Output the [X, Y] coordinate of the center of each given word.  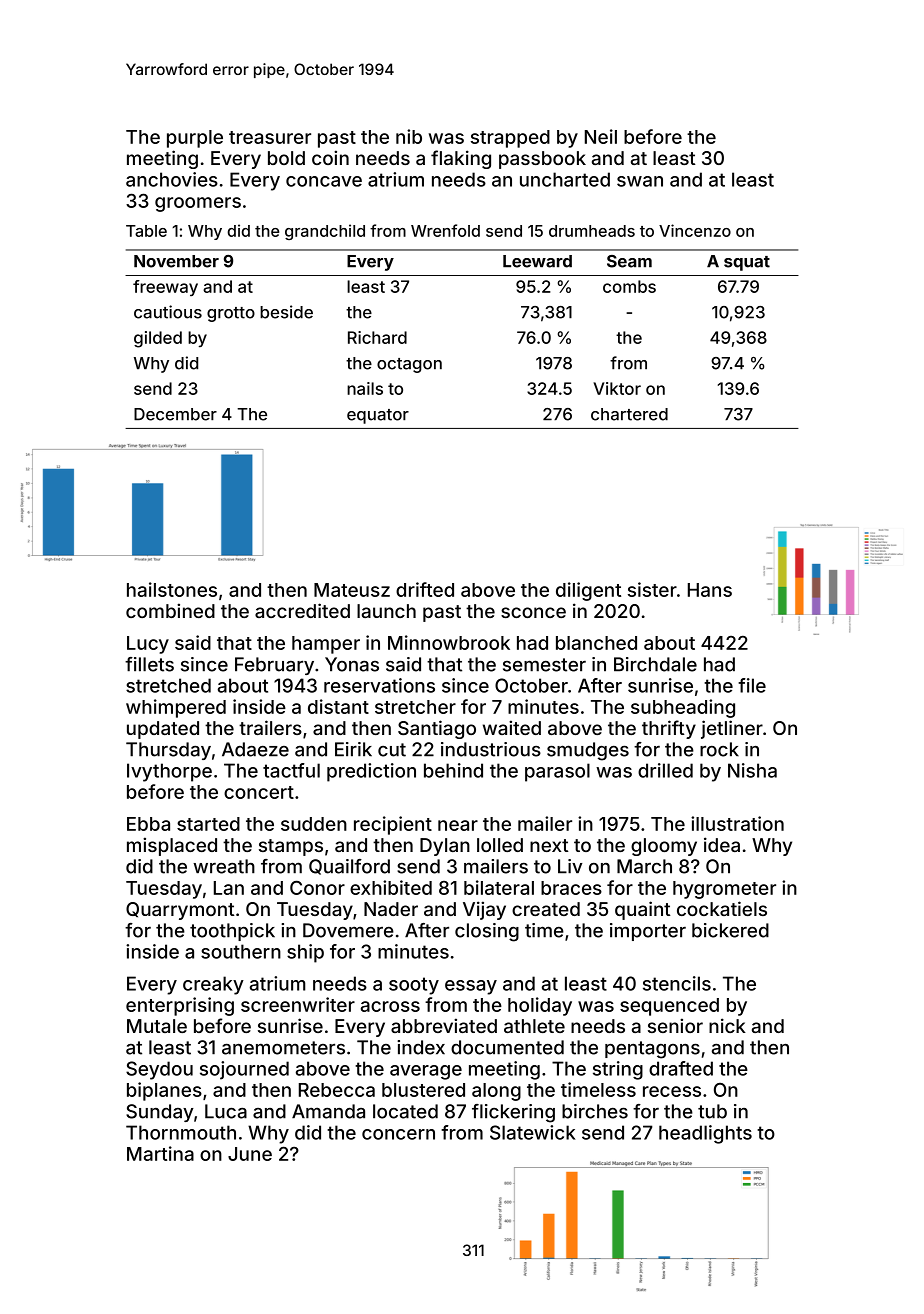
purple [195, 139]
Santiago [437, 729]
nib [409, 136]
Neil [601, 136]
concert [259, 792]
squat [747, 263]
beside [286, 312]
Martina [160, 1153]
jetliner [732, 729]
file [752, 685]
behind [453, 770]
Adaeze [255, 749]
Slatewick [532, 1132]
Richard [377, 337]
